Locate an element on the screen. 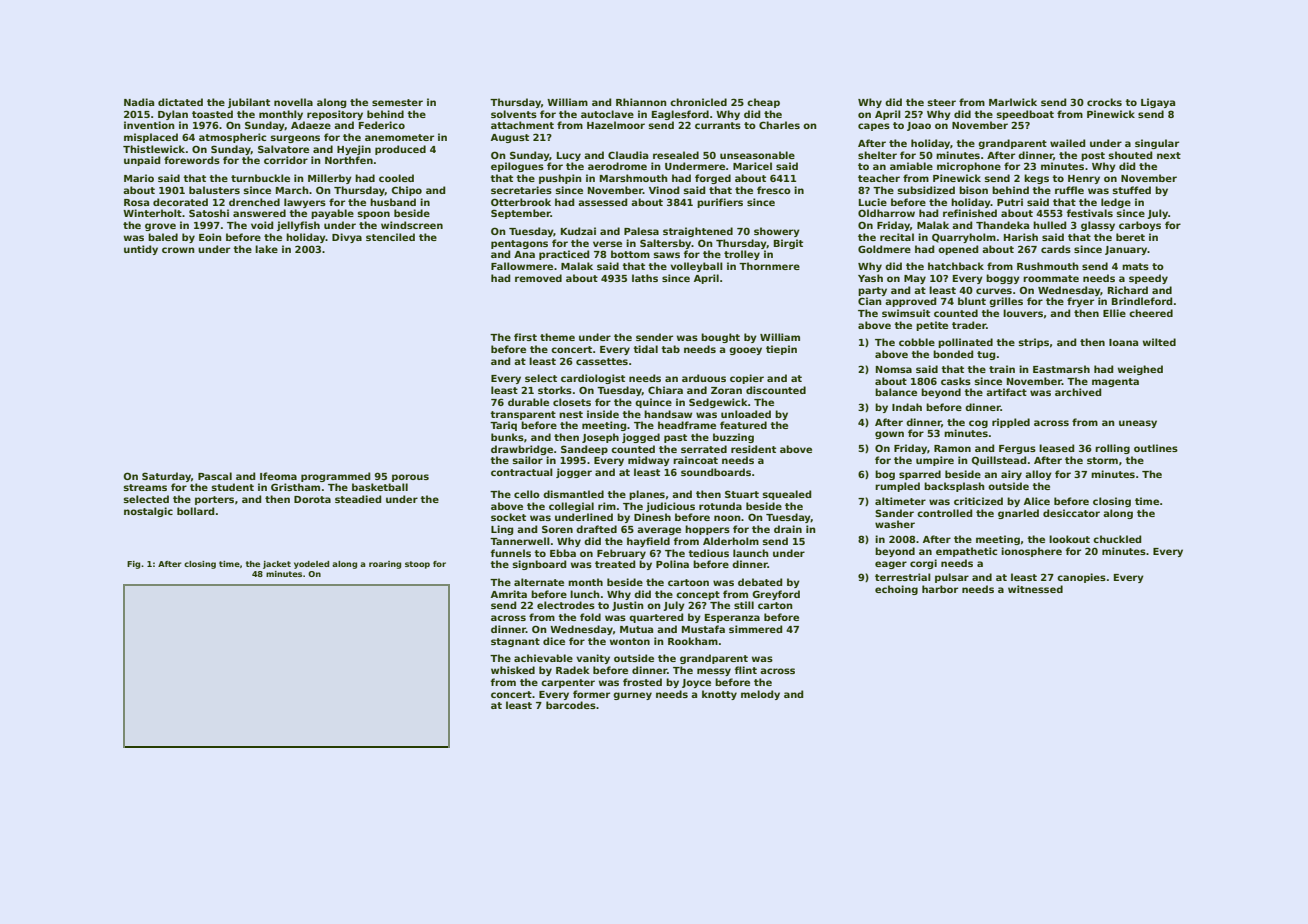  assessed is located at coordinates (602, 202).
